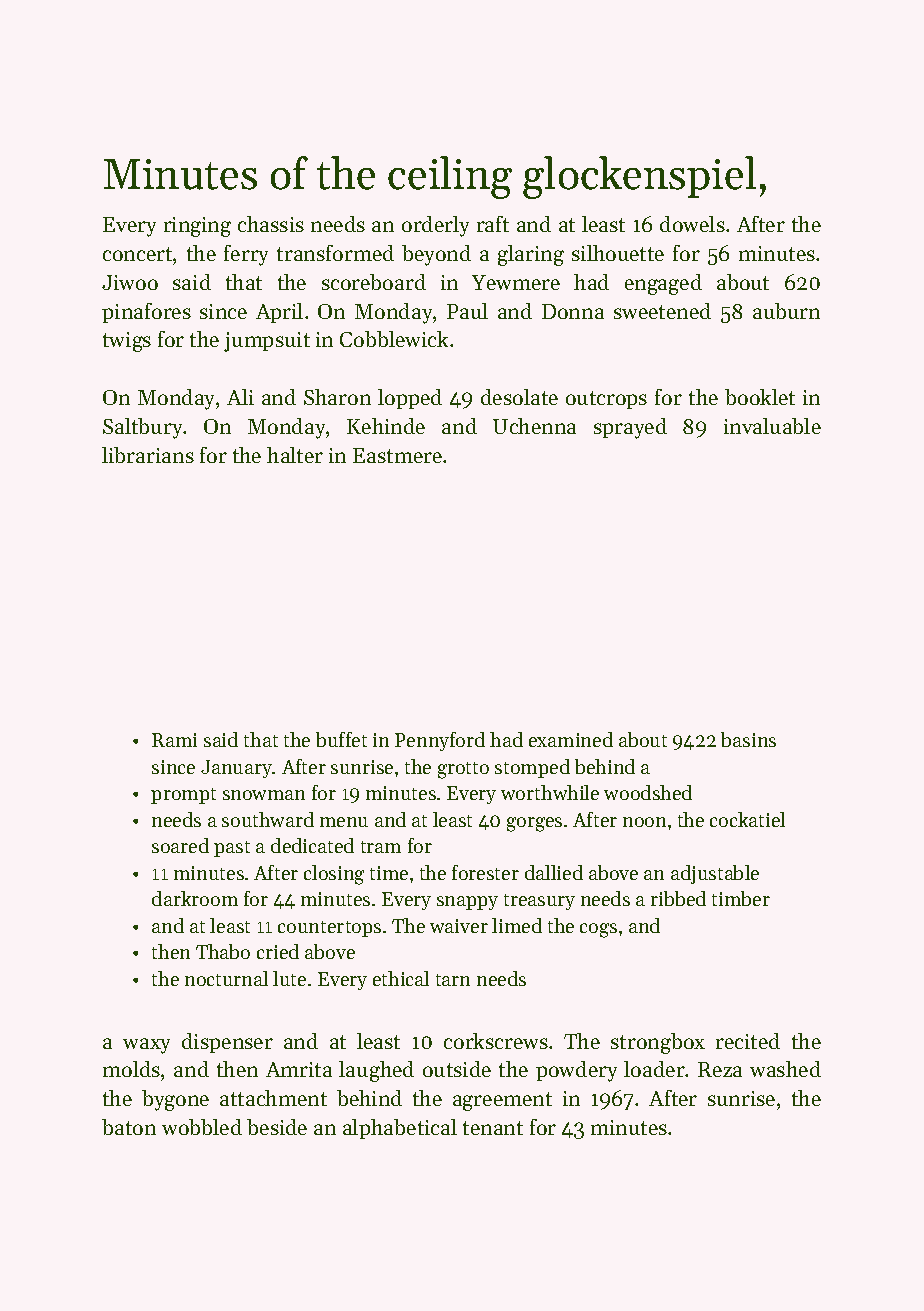 This page has width=924, height=1311. I want to click on outcrops, so click(606, 400).
